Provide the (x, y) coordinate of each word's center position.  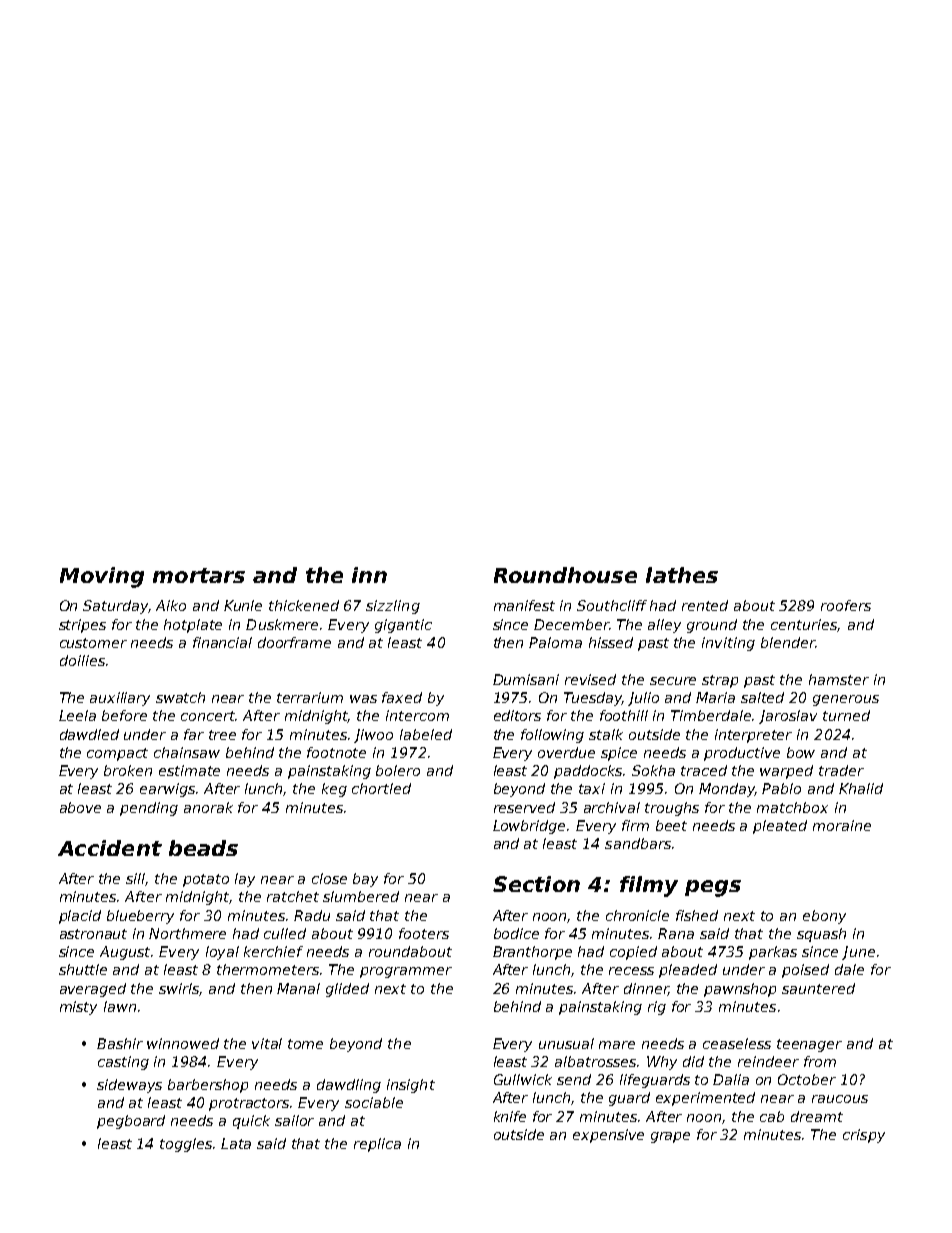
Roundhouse (565, 575)
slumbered (361, 896)
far (194, 734)
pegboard (131, 1122)
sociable (374, 1102)
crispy (864, 1136)
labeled (426, 734)
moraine (842, 825)
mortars (199, 575)
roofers (846, 605)
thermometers (268, 969)
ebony (824, 917)
